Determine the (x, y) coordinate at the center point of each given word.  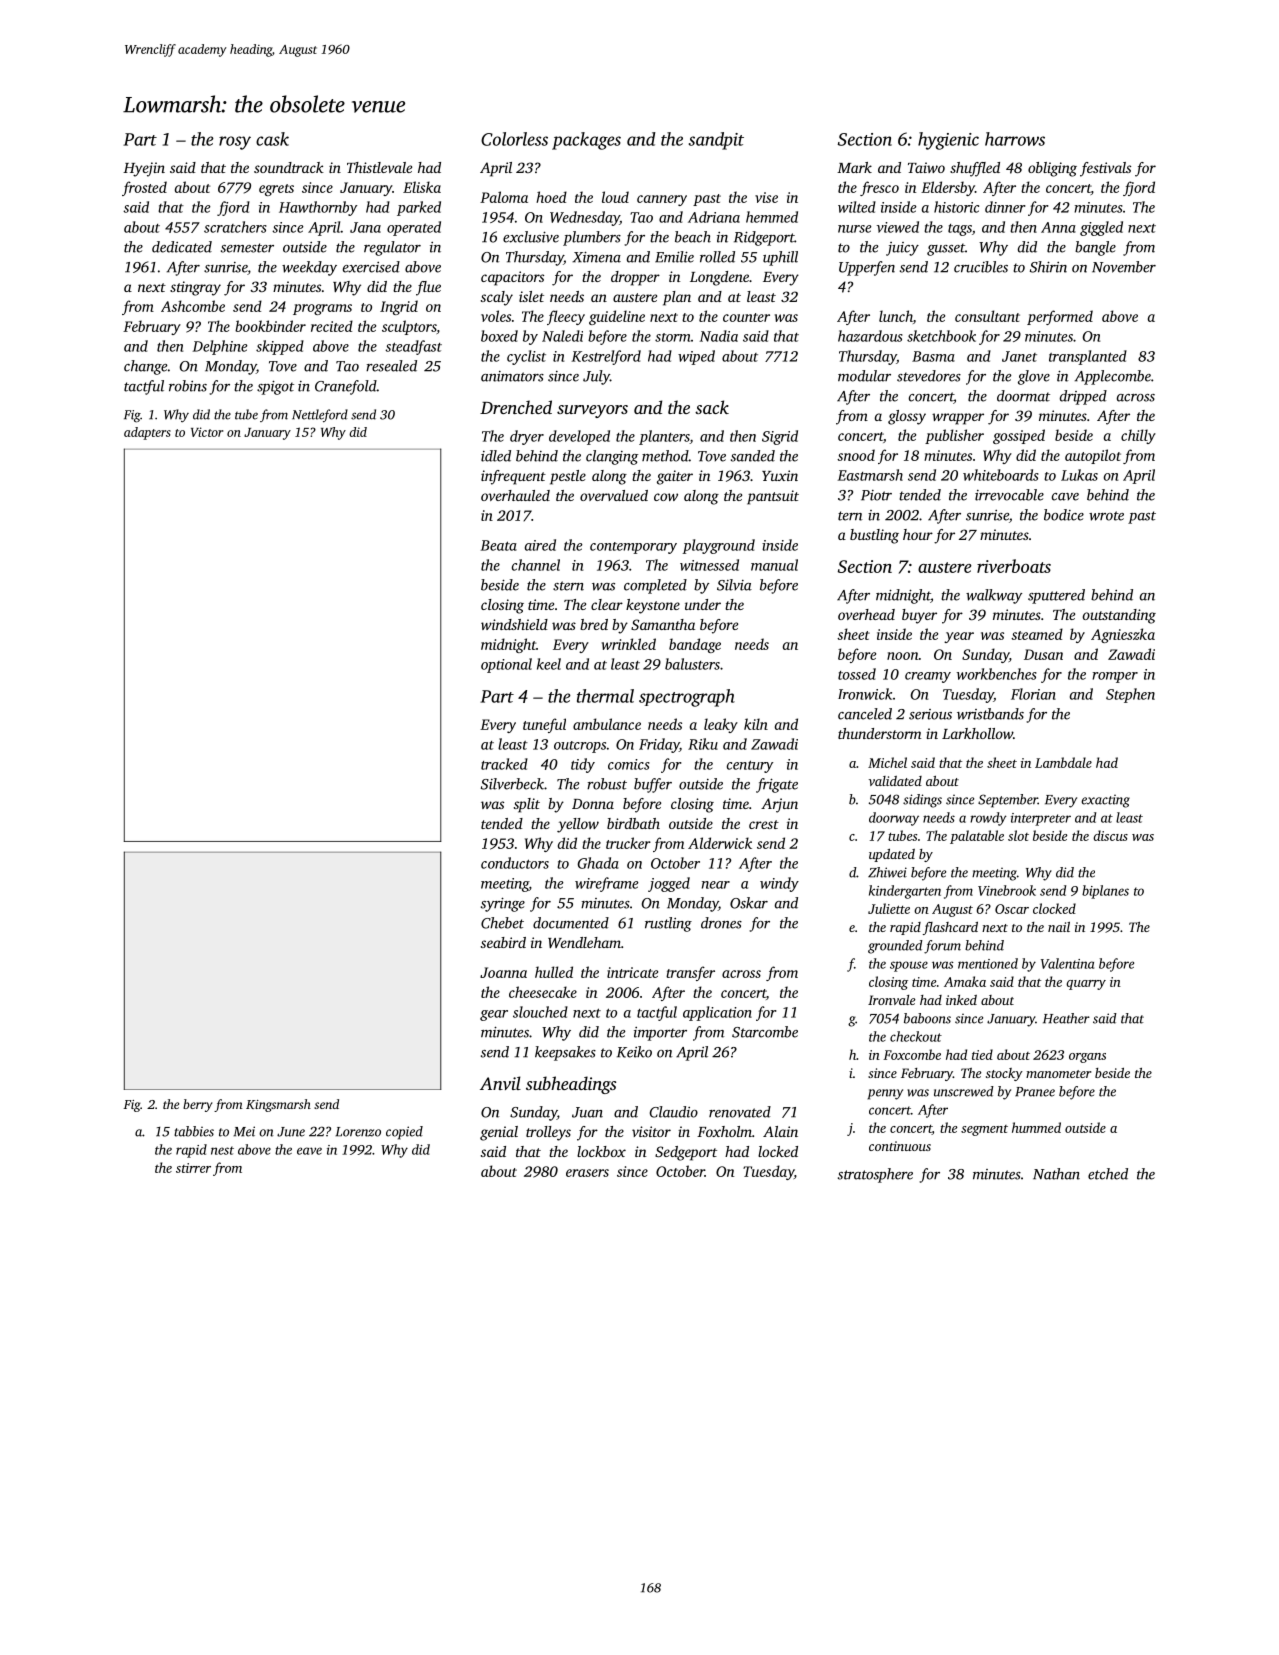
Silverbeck (512, 784)
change (145, 367)
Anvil (500, 1083)
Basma (933, 356)
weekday (309, 268)
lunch (896, 316)
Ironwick (865, 694)
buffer (653, 785)
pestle (568, 477)
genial (499, 1133)
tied (982, 1054)
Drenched (516, 407)
